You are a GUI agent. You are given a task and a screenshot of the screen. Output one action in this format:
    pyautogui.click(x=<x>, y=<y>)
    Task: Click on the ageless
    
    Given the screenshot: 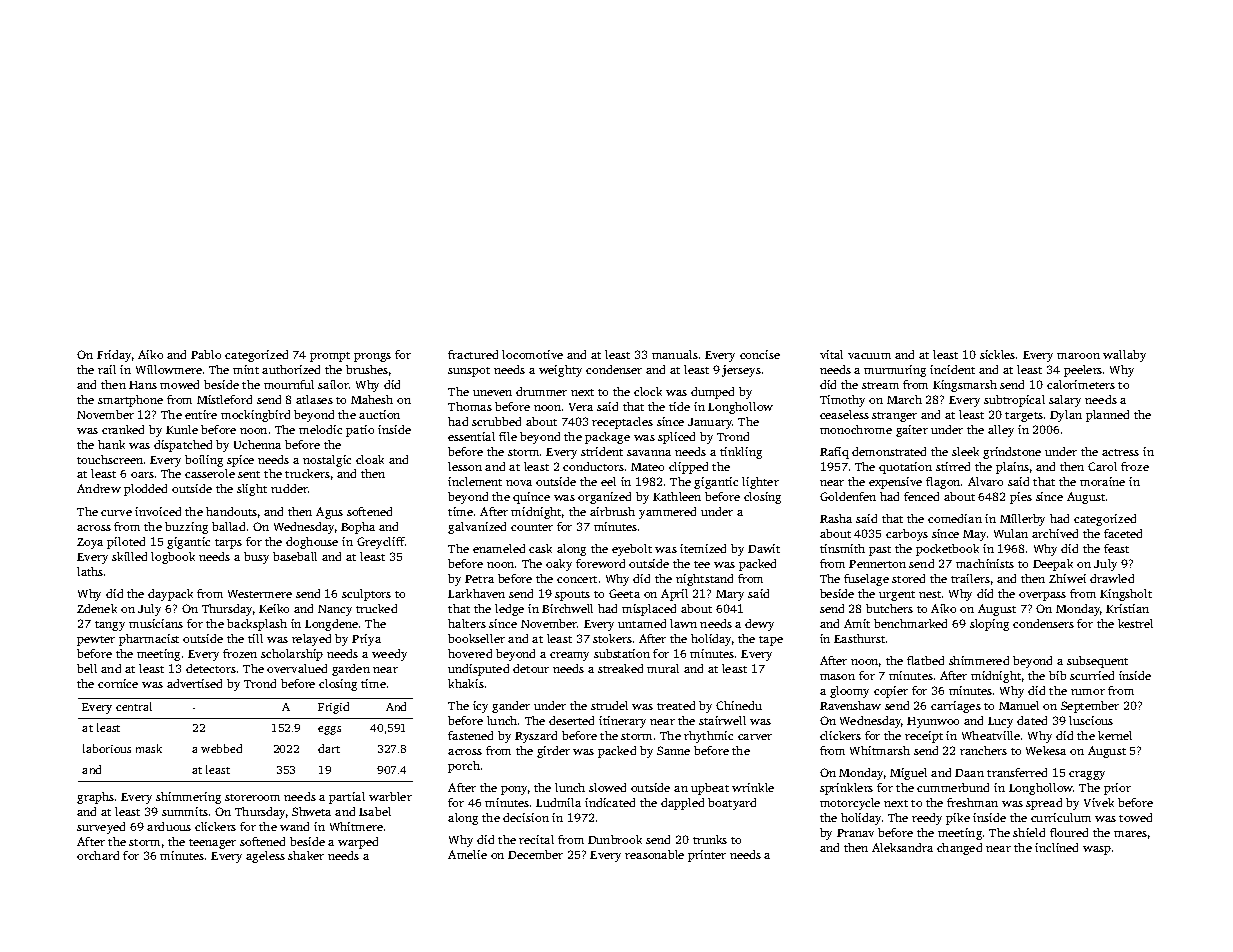 What is the action you would take?
    pyautogui.click(x=265, y=857)
